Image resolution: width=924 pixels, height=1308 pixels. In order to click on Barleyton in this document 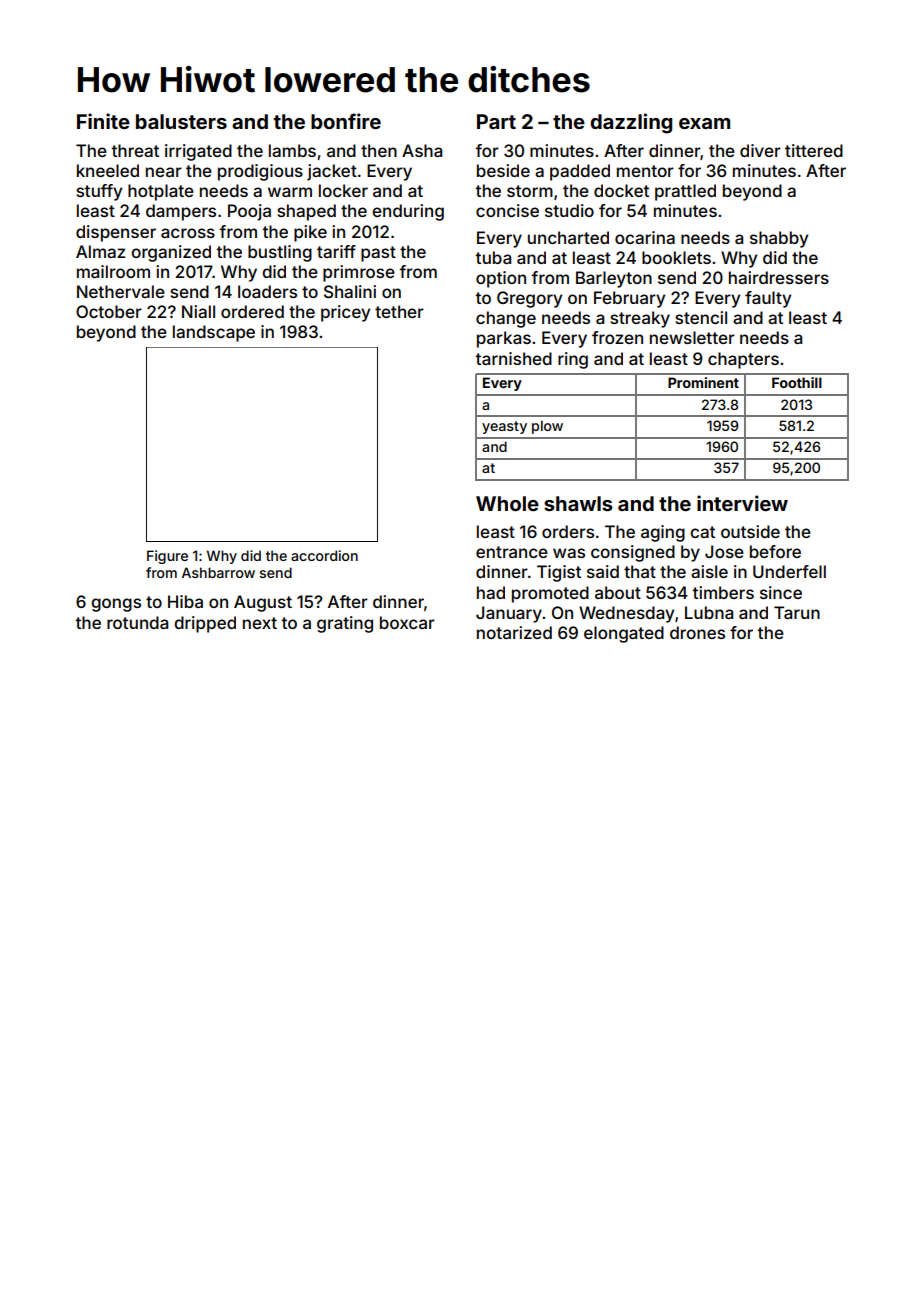, I will do `click(614, 279)`.
